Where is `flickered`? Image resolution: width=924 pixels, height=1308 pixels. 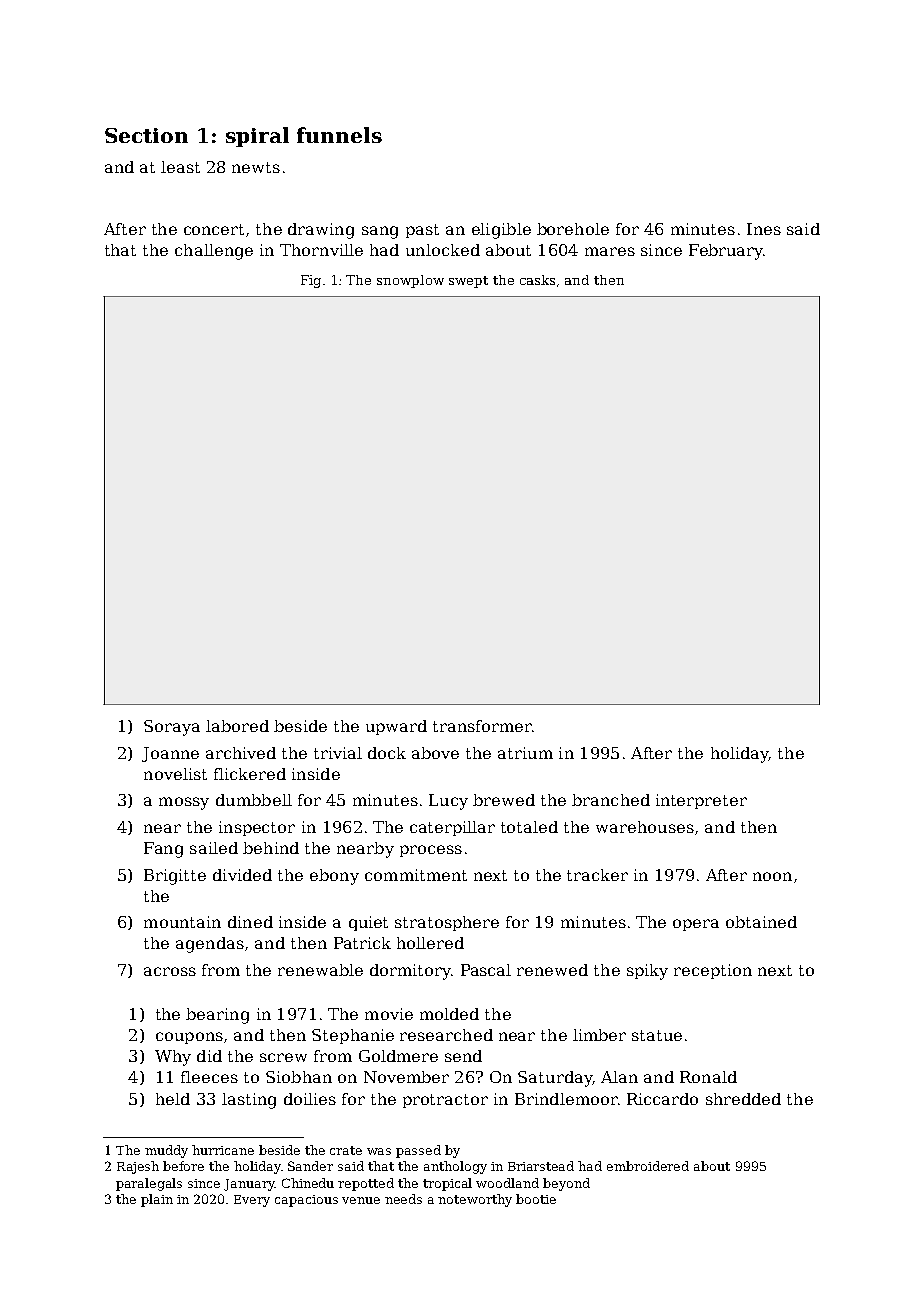 flickered is located at coordinates (250, 774).
